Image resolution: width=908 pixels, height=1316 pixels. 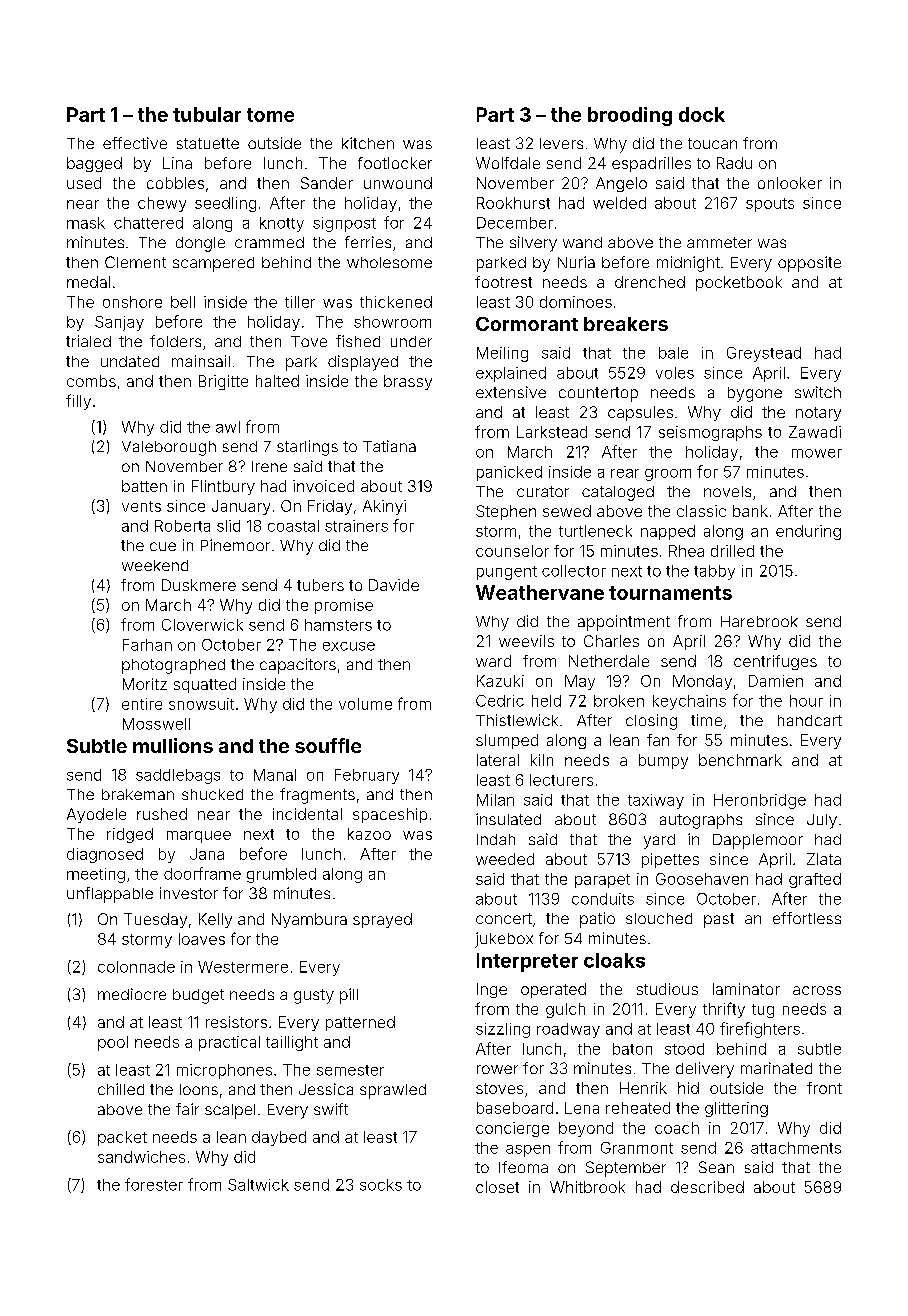 I want to click on cue, so click(x=163, y=546).
